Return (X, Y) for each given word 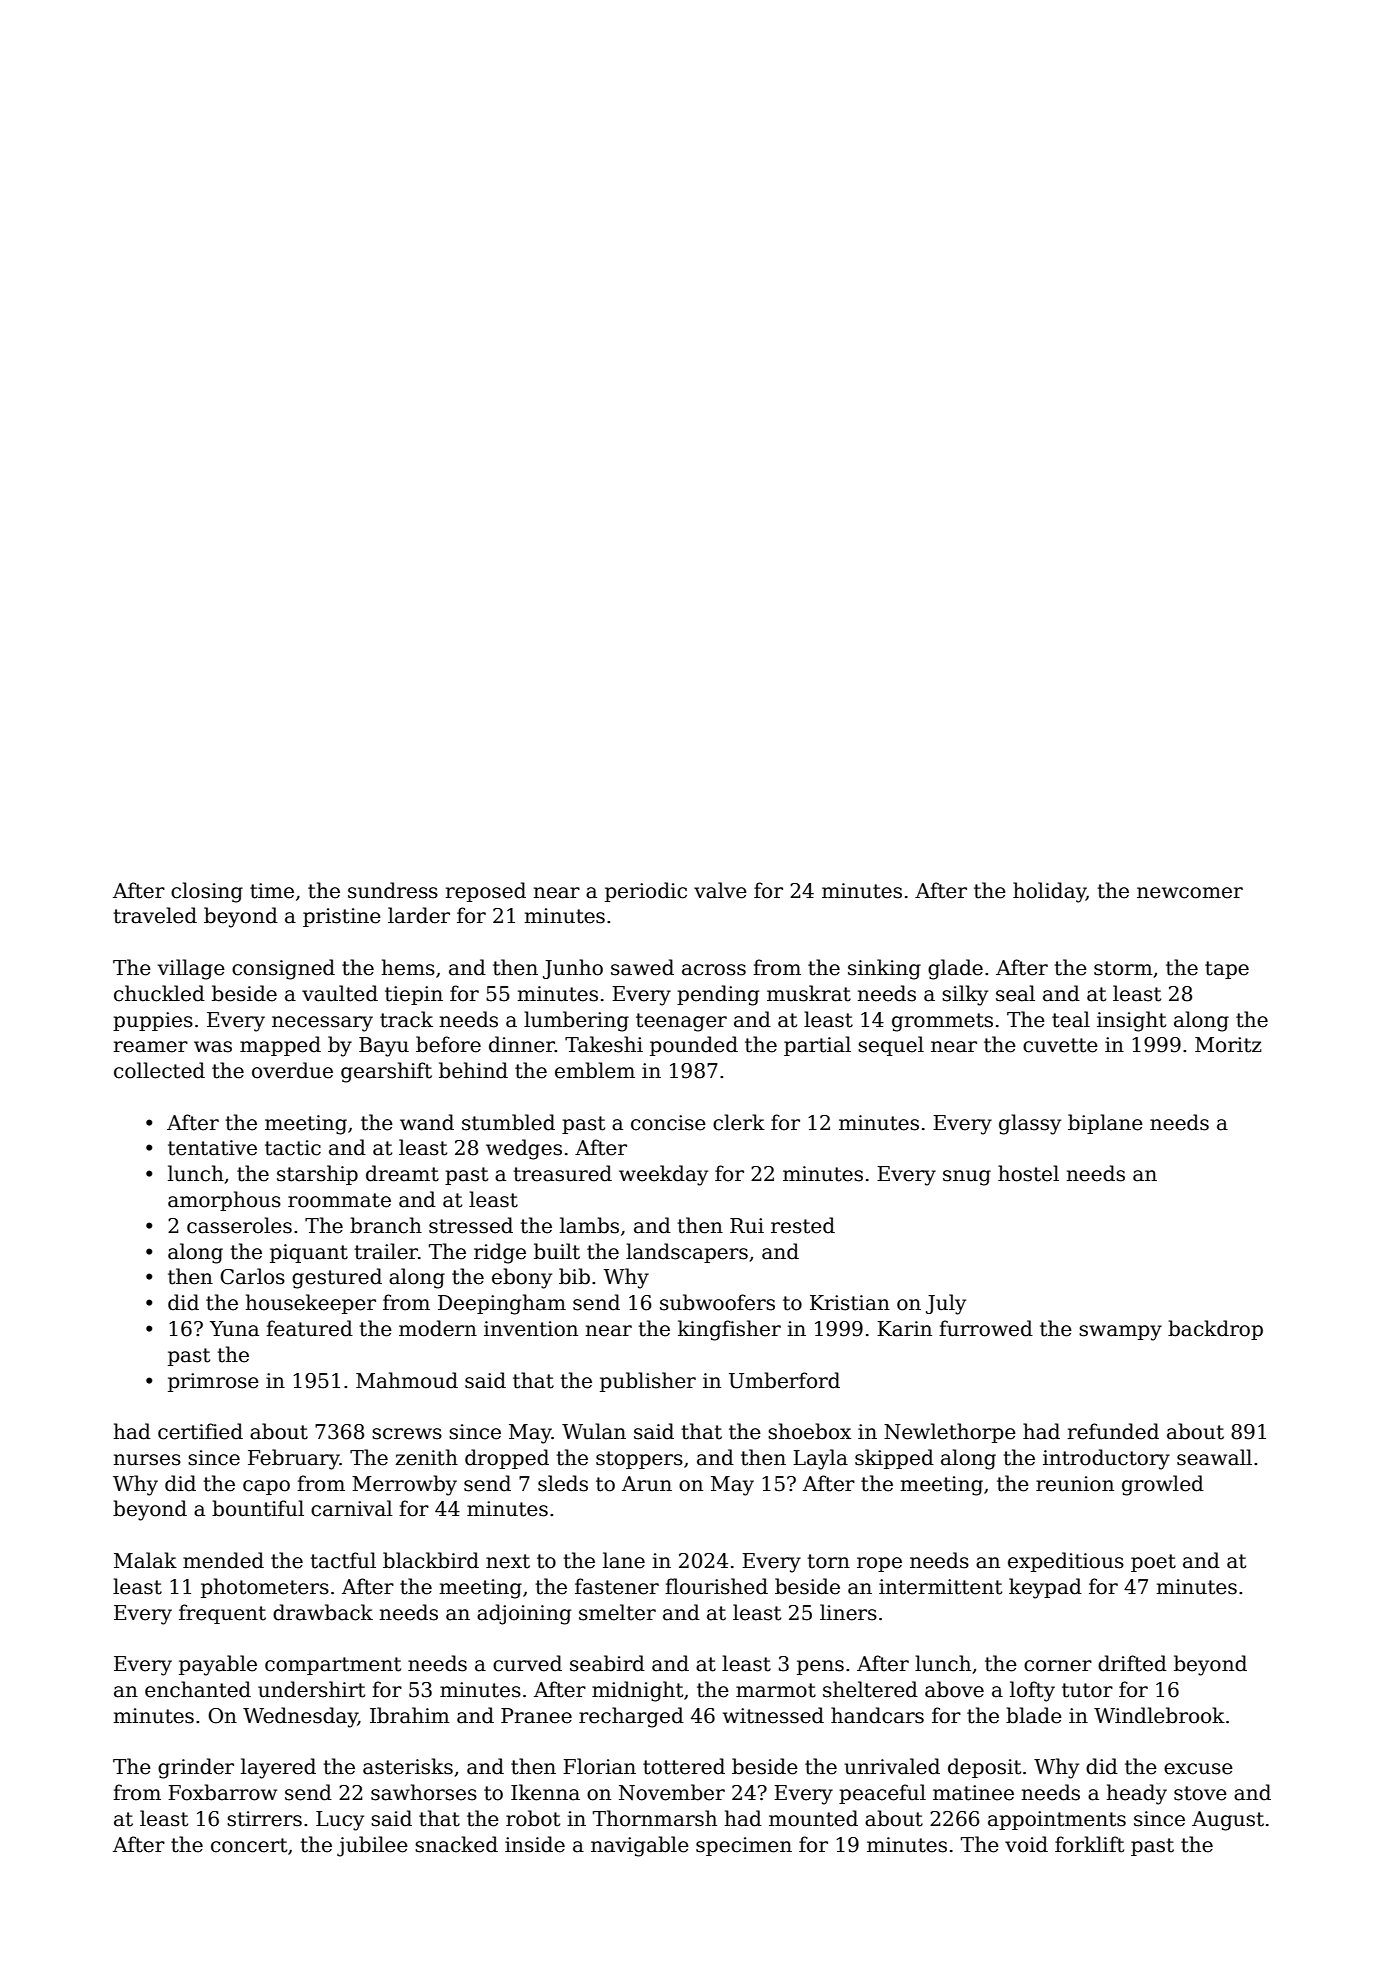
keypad (1045, 1588)
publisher (648, 1382)
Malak (145, 1560)
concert (249, 1845)
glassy (1030, 1124)
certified (200, 1431)
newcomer (1190, 893)
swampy (1120, 1333)
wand (427, 1122)
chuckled (159, 993)
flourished (716, 1586)
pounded (694, 1046)
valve (720, 890)
